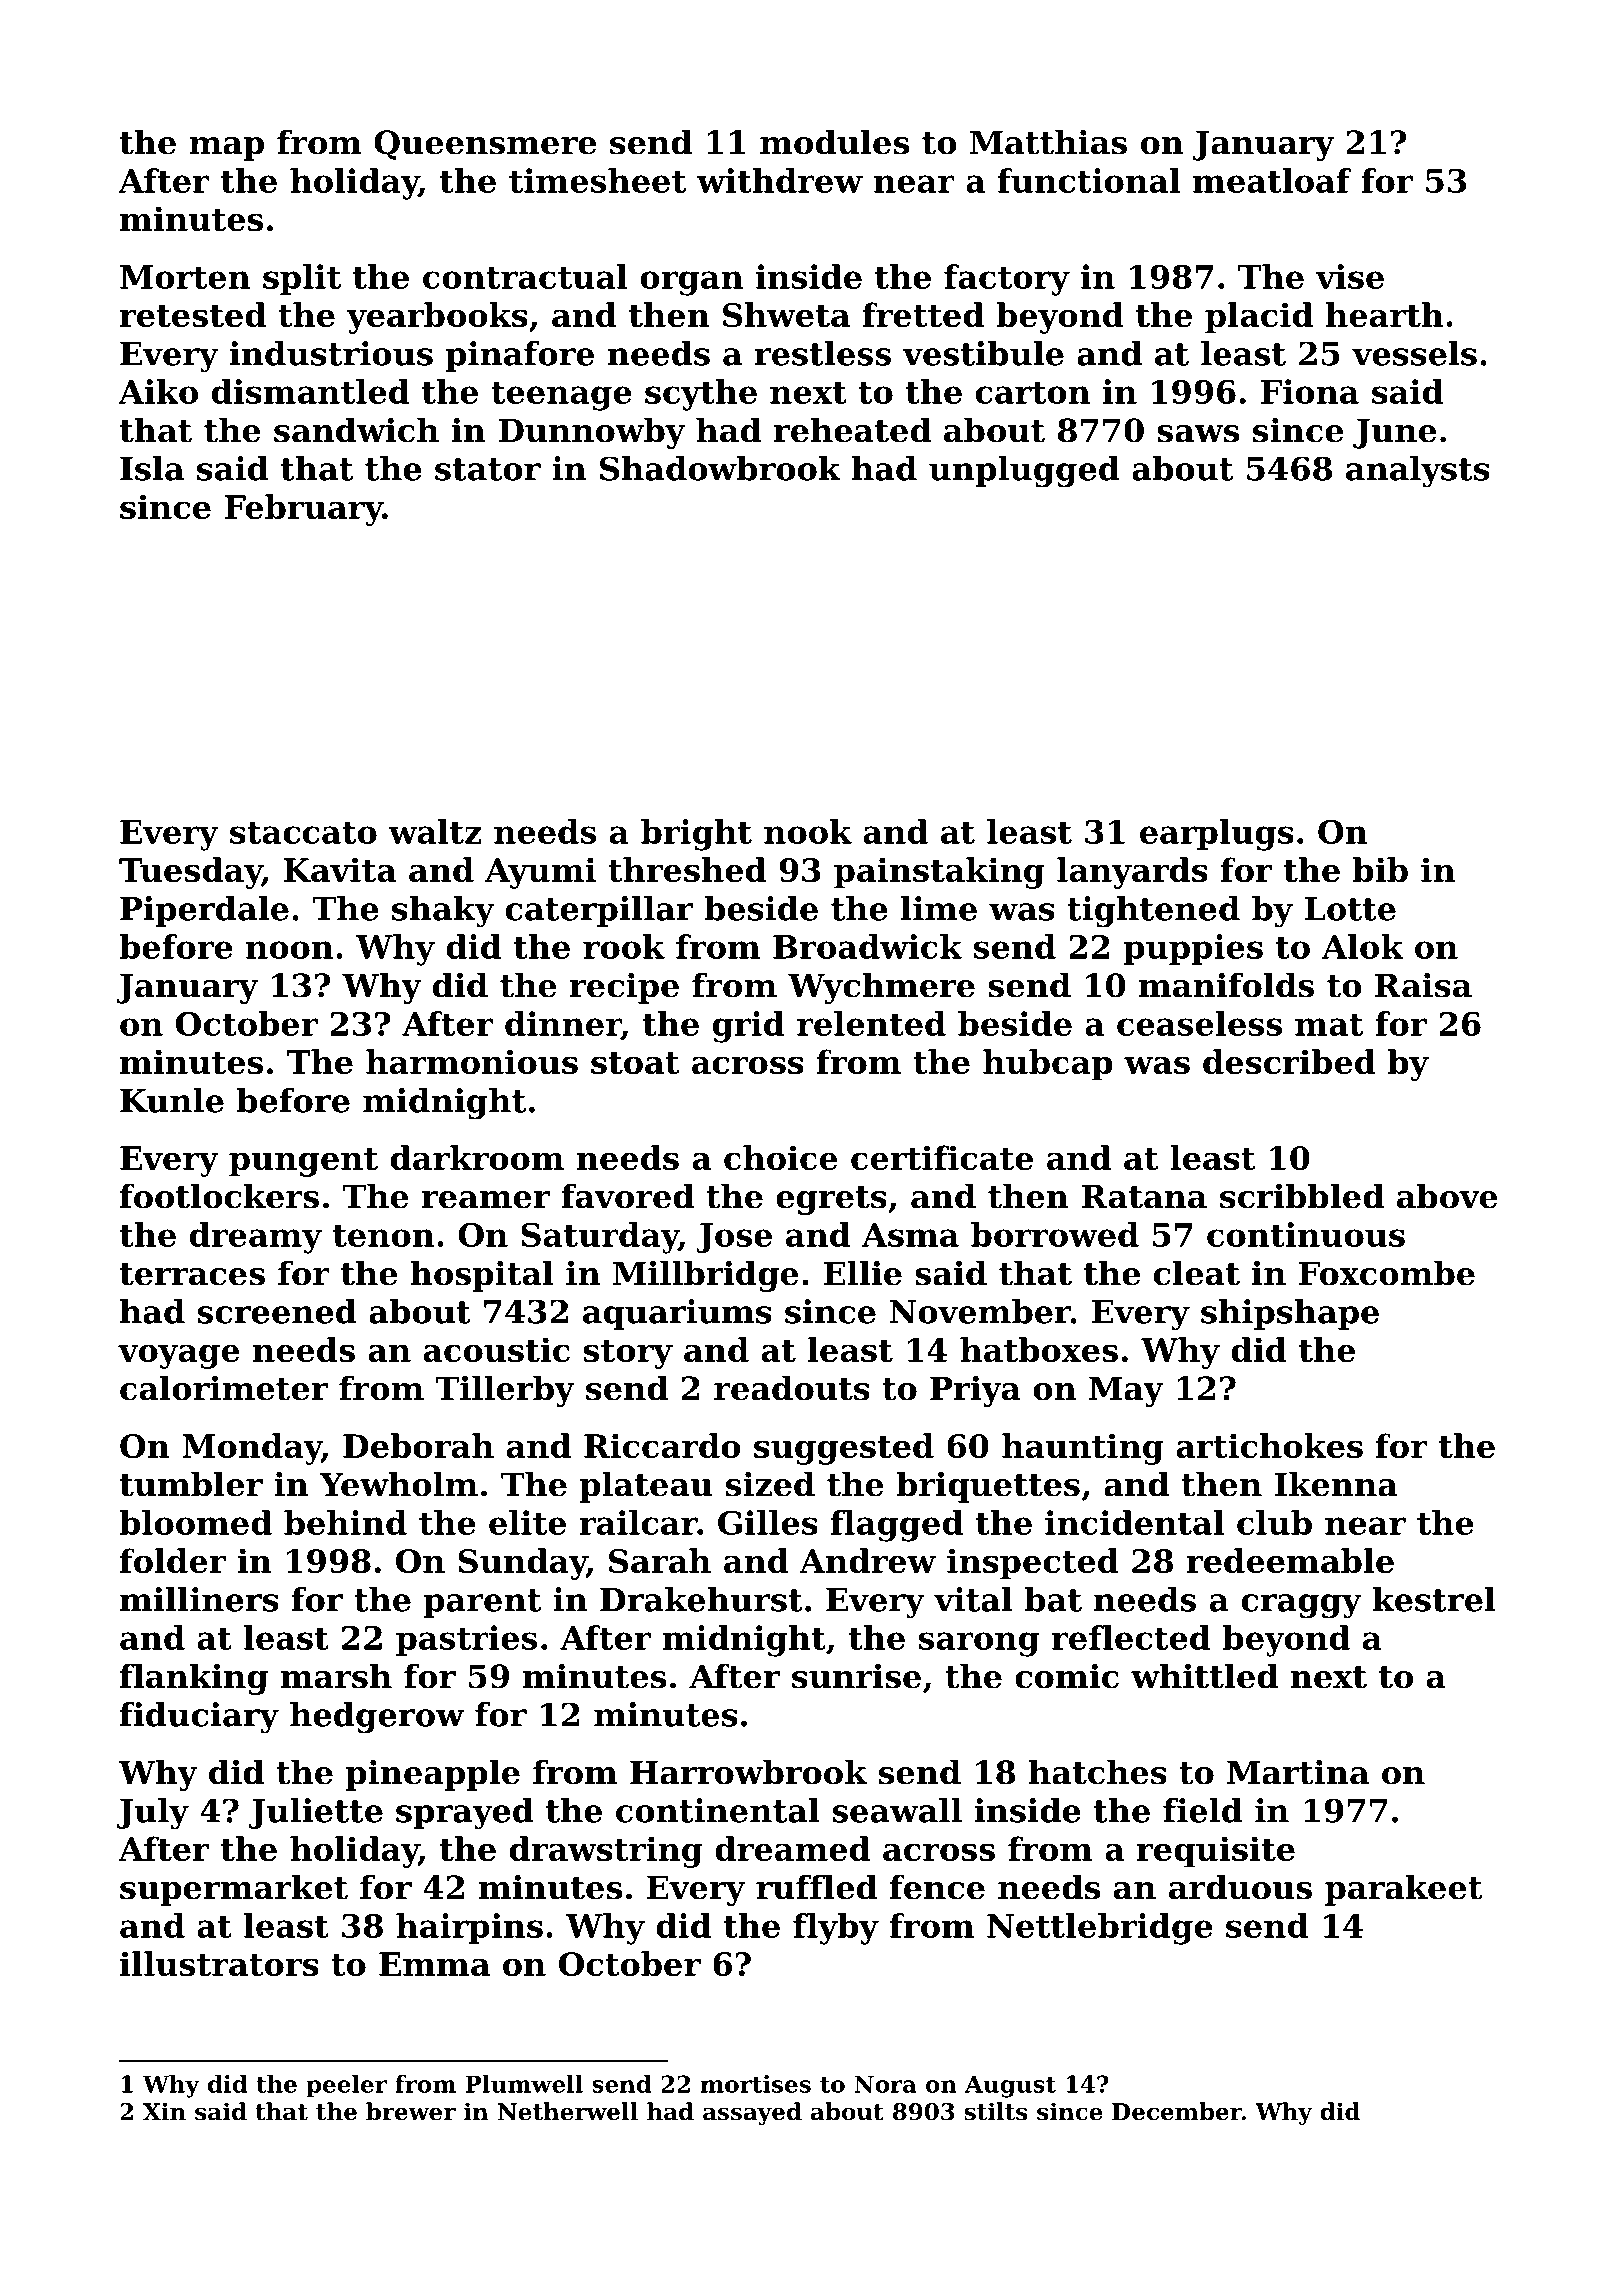  What do you see at coordinates (996, 2111) in the screenshot?
I see `stilts` at bounding box center [996, 2111].
